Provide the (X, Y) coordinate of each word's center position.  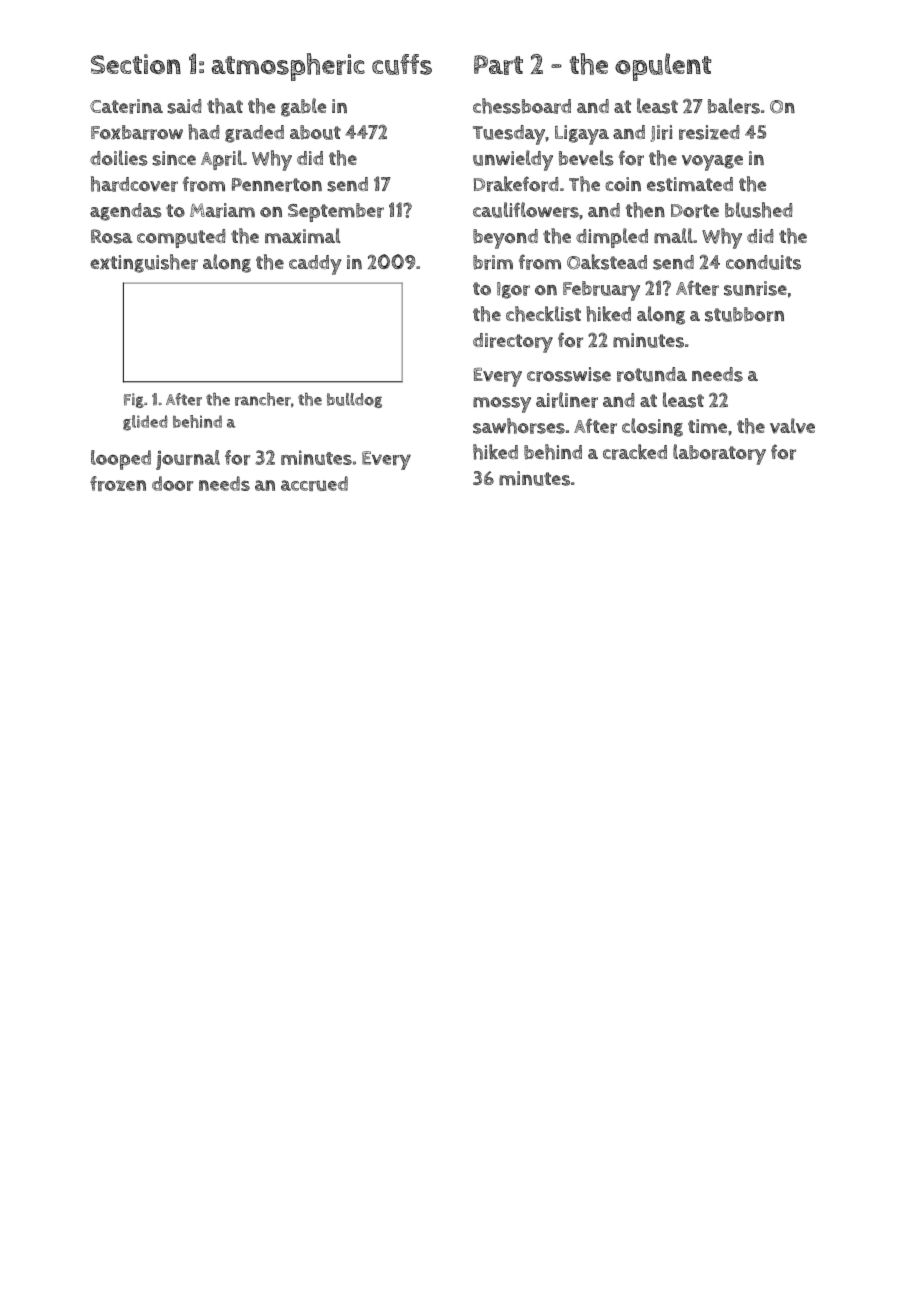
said (184, 106)
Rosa (112, 236)
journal (188, 460)
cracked (635, 452)
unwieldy (513, 160)
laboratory (719, 454)
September (336, 212)
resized (709, 132)
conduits (763, 262)
